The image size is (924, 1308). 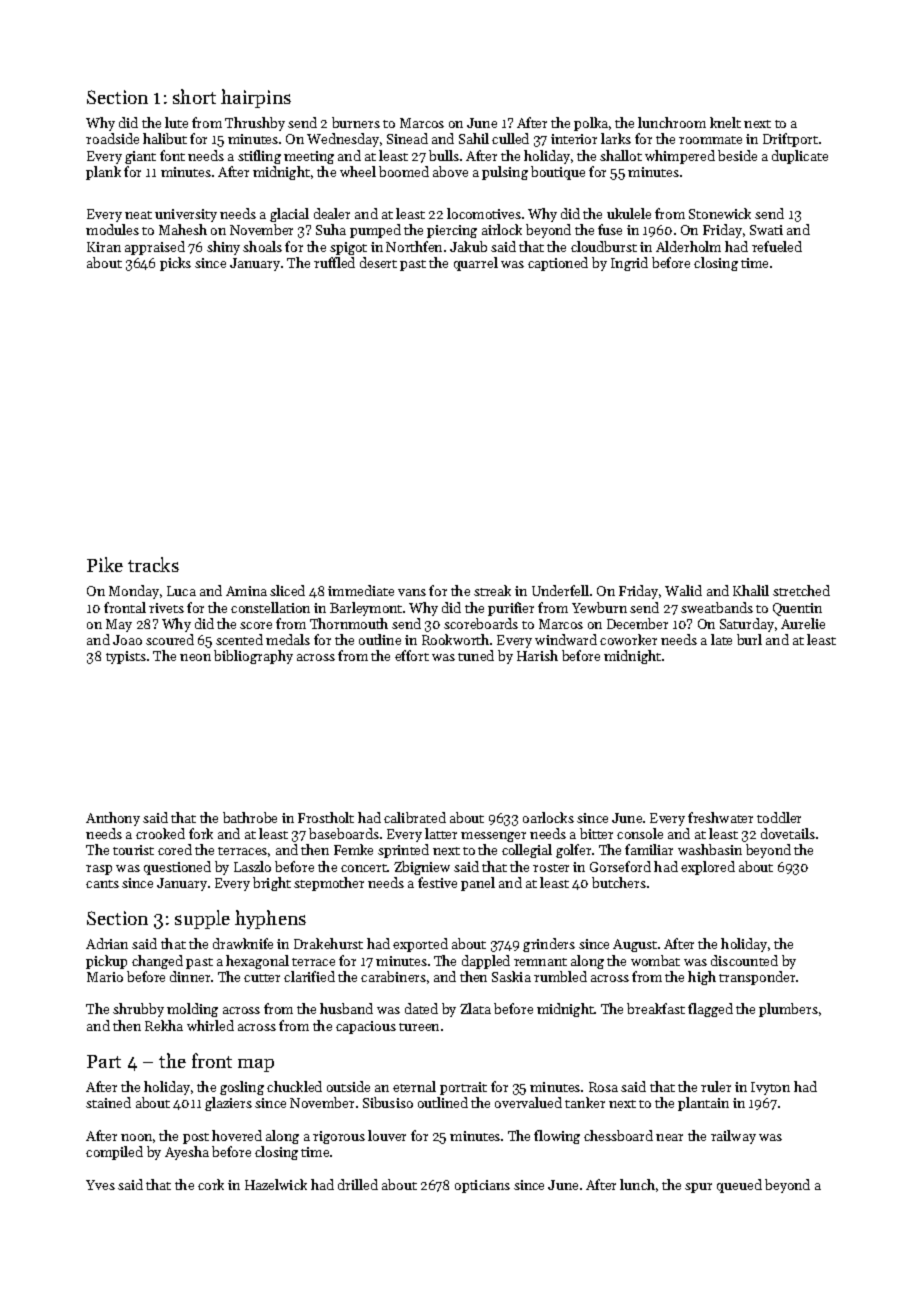 I want to click on cants, so click(x=102, y=884).
